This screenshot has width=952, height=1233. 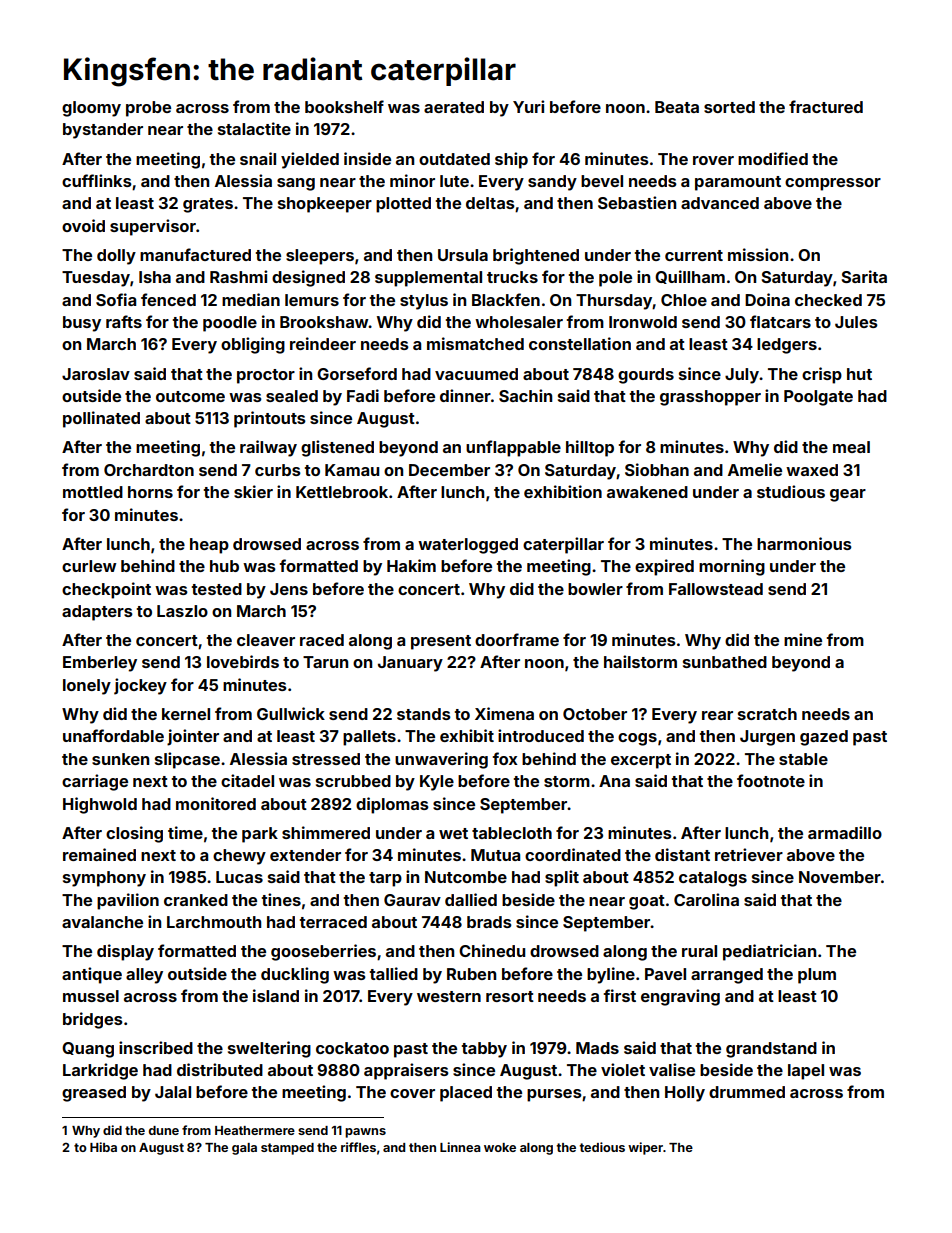 What do you see at coordinates (595, 714) in the screenshot?
I see `October` at bounding box center [595, 714].
